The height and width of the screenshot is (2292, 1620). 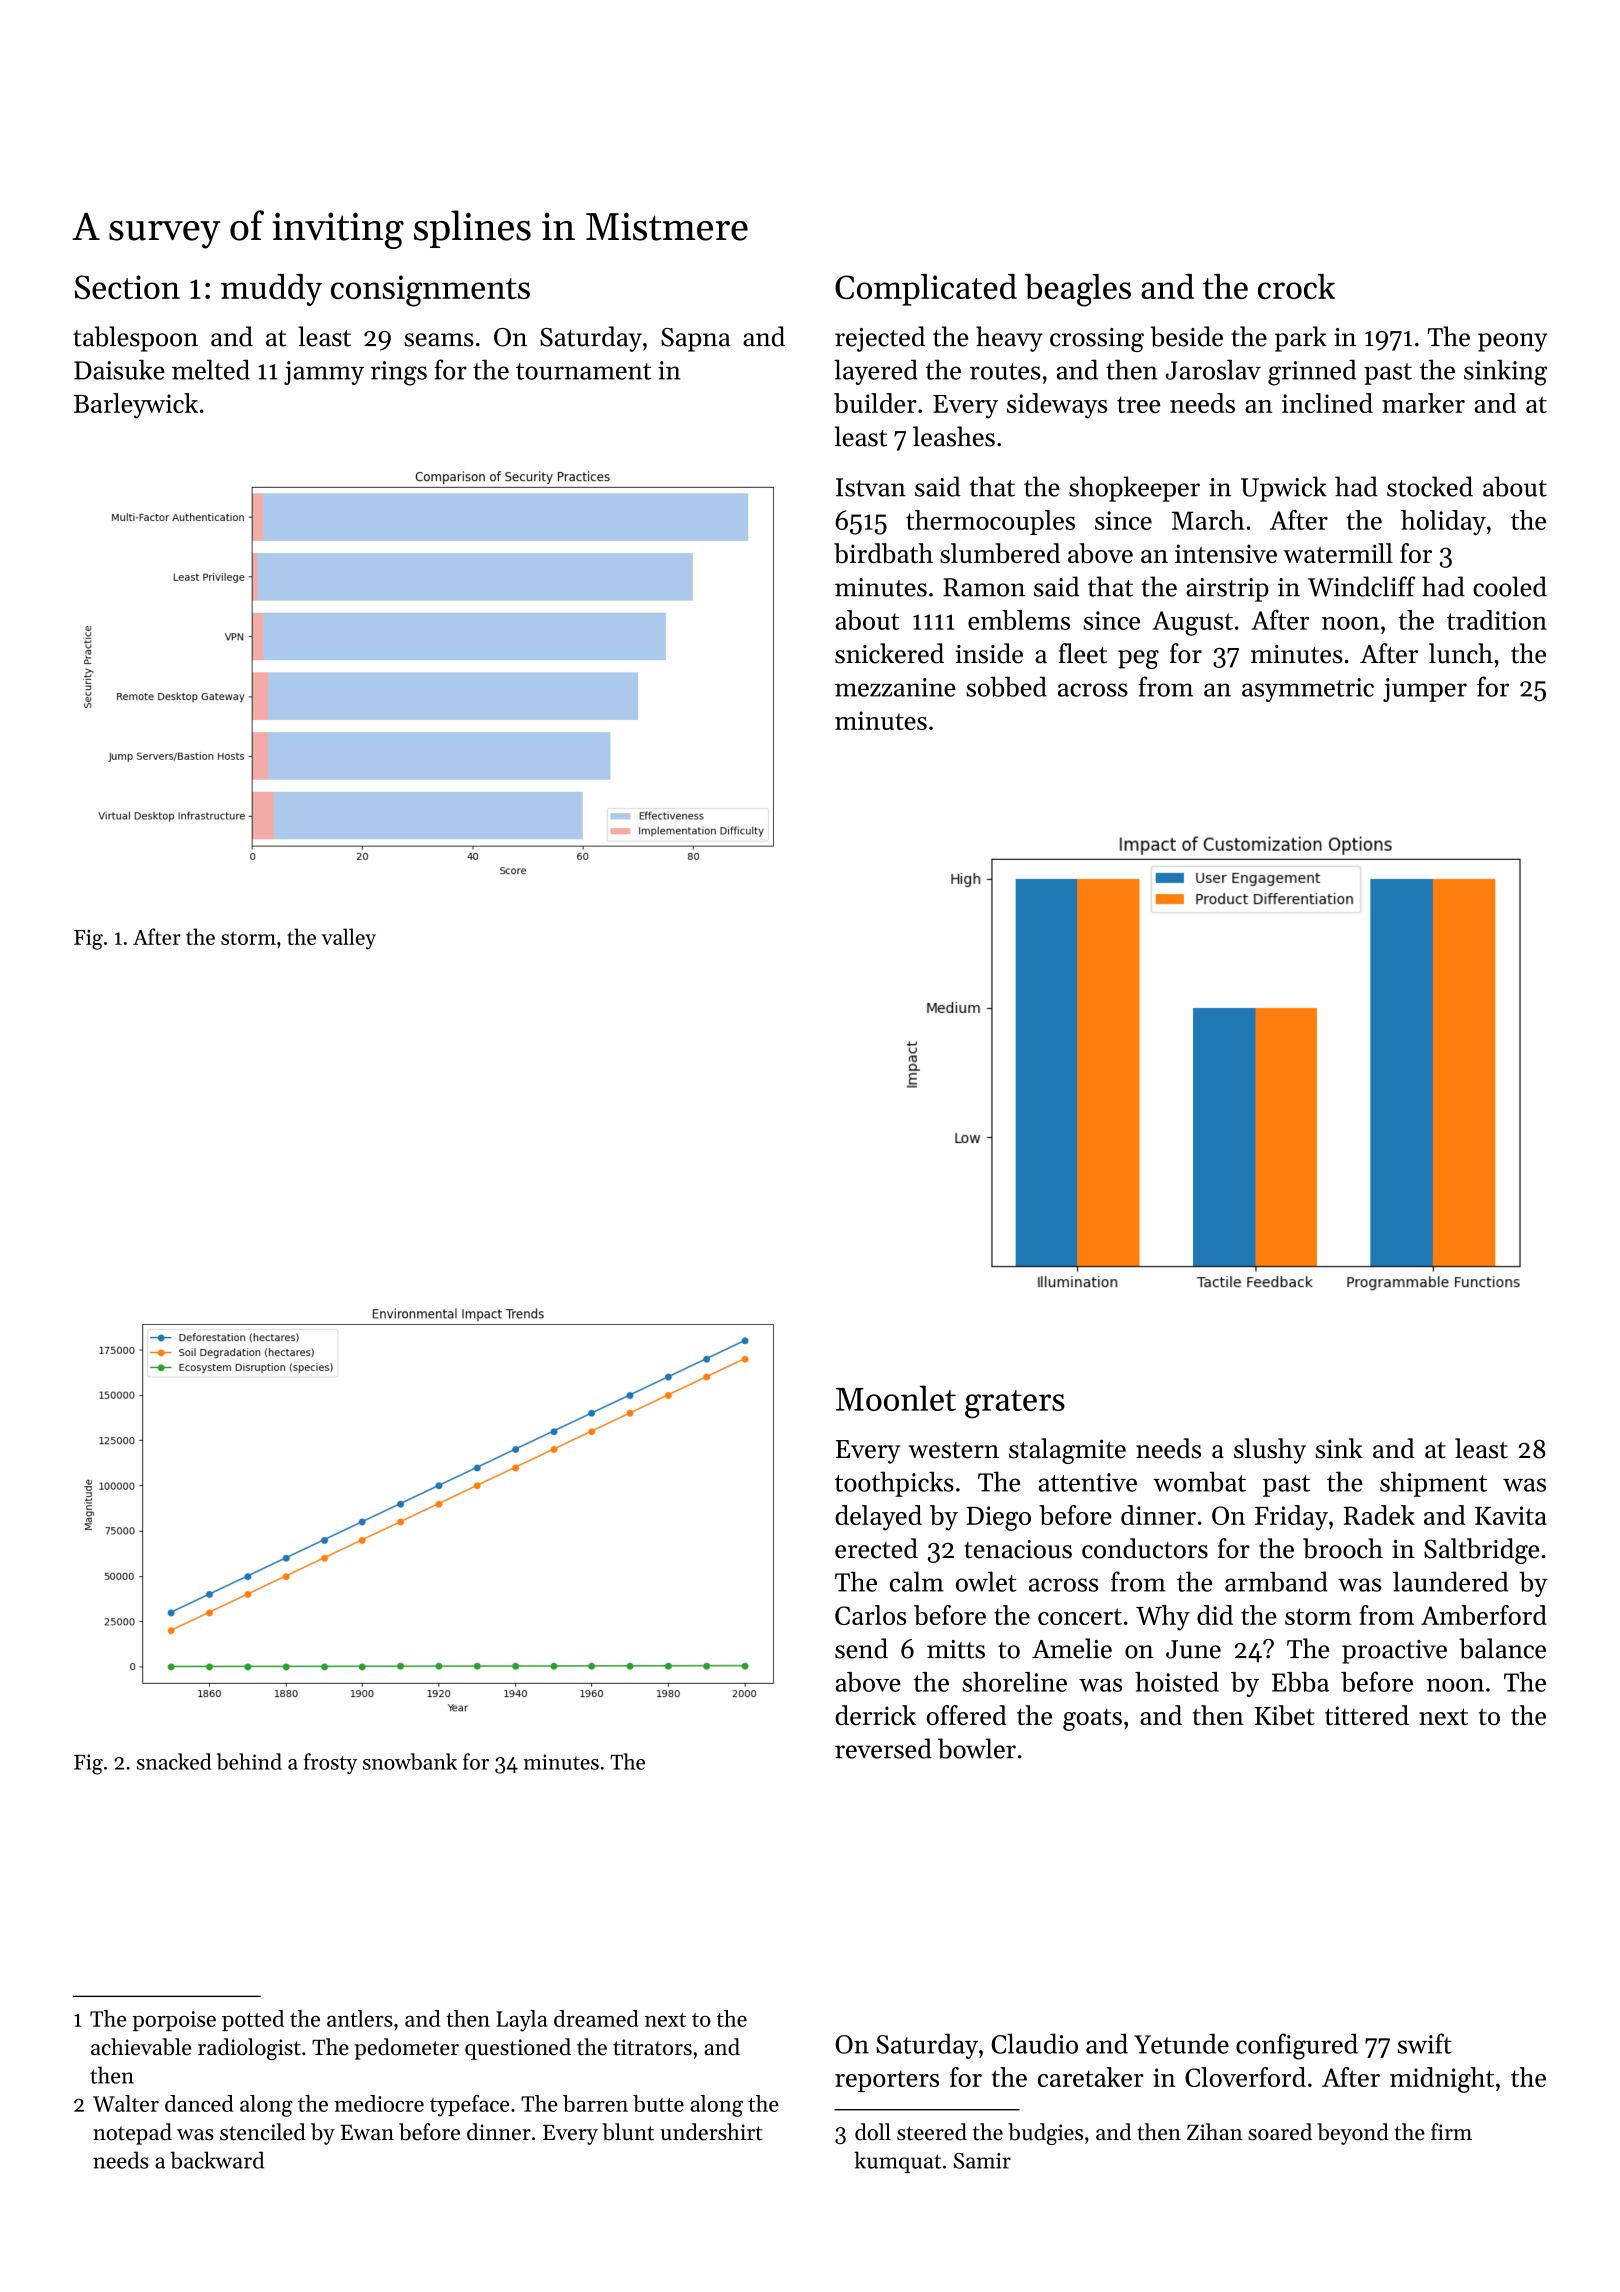 I want to click on snickered, so click(x=889, y=653).
